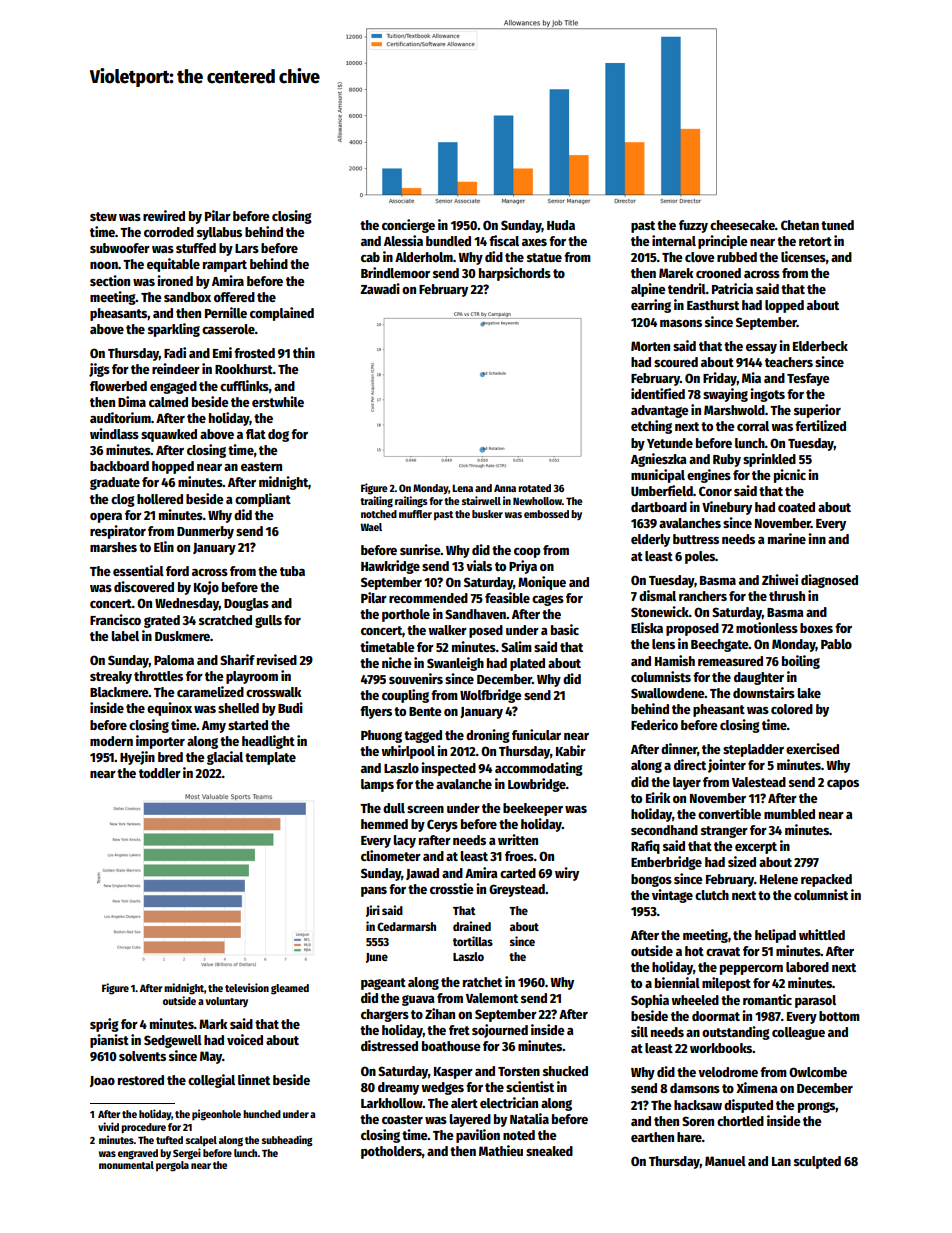 This screenshot has width=952, height=1233. I want to click on funicular, so click(536, 734).
